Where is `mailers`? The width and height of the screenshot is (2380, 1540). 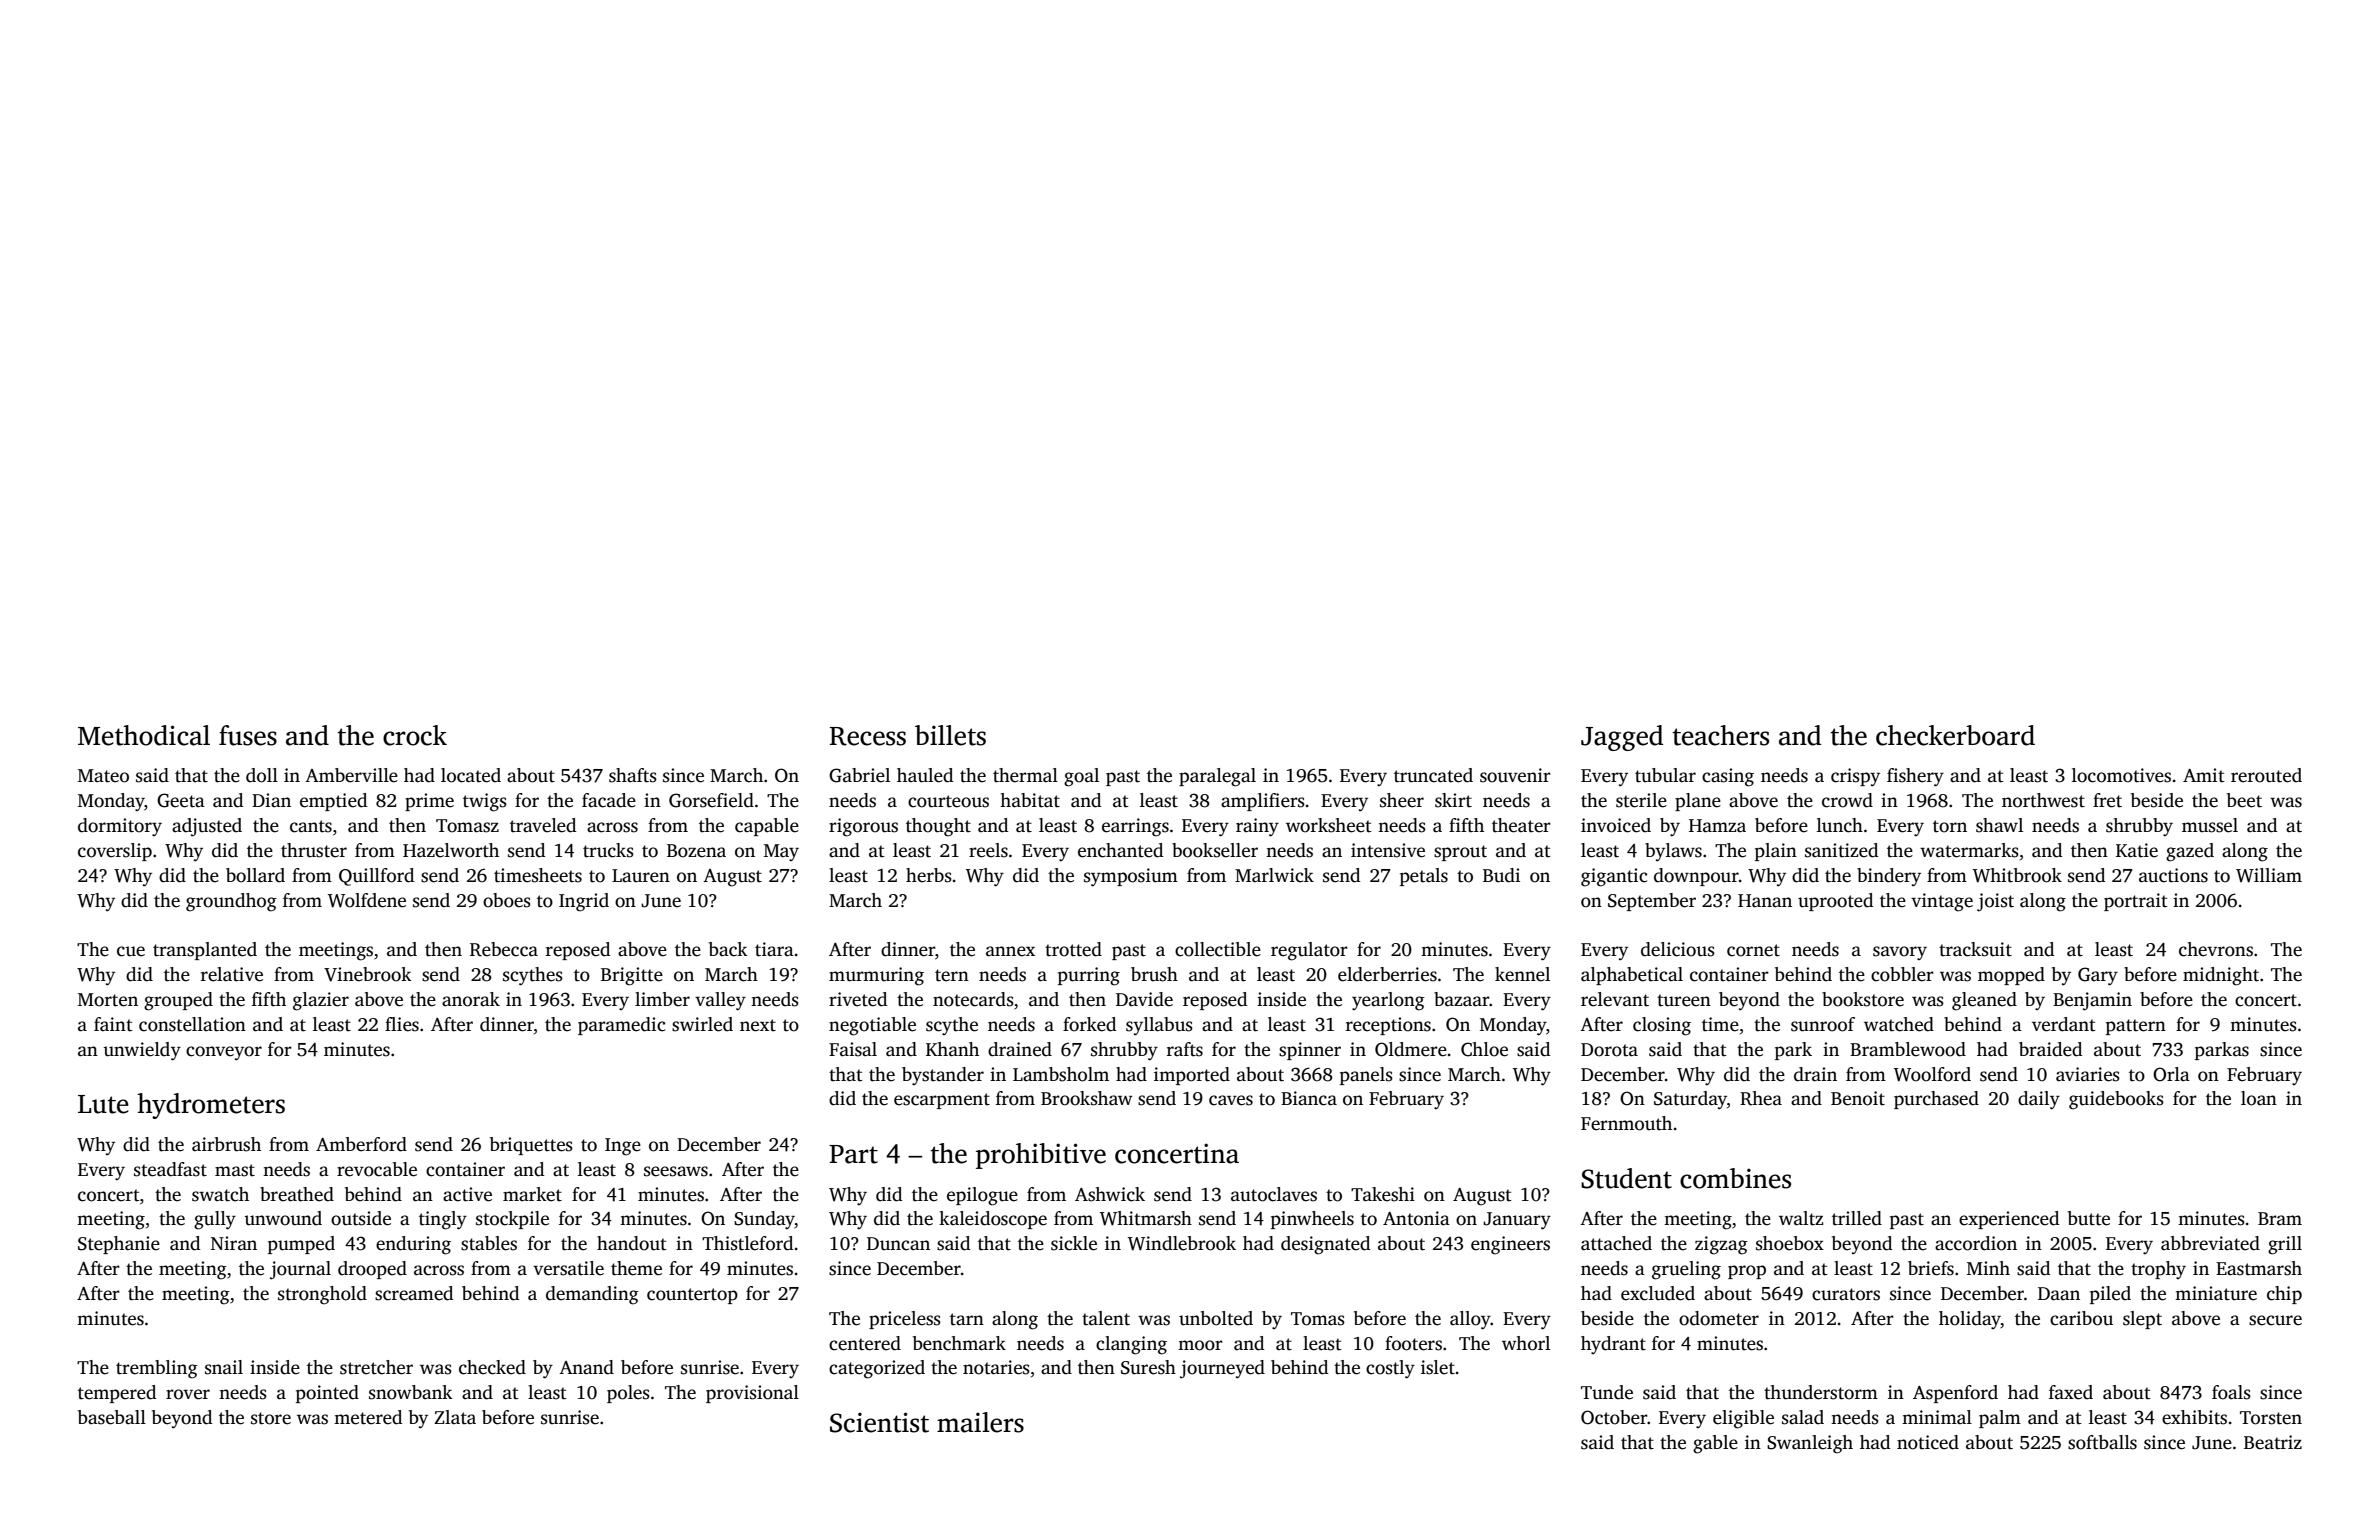
mailers is located at coordinates (980, 1422).
